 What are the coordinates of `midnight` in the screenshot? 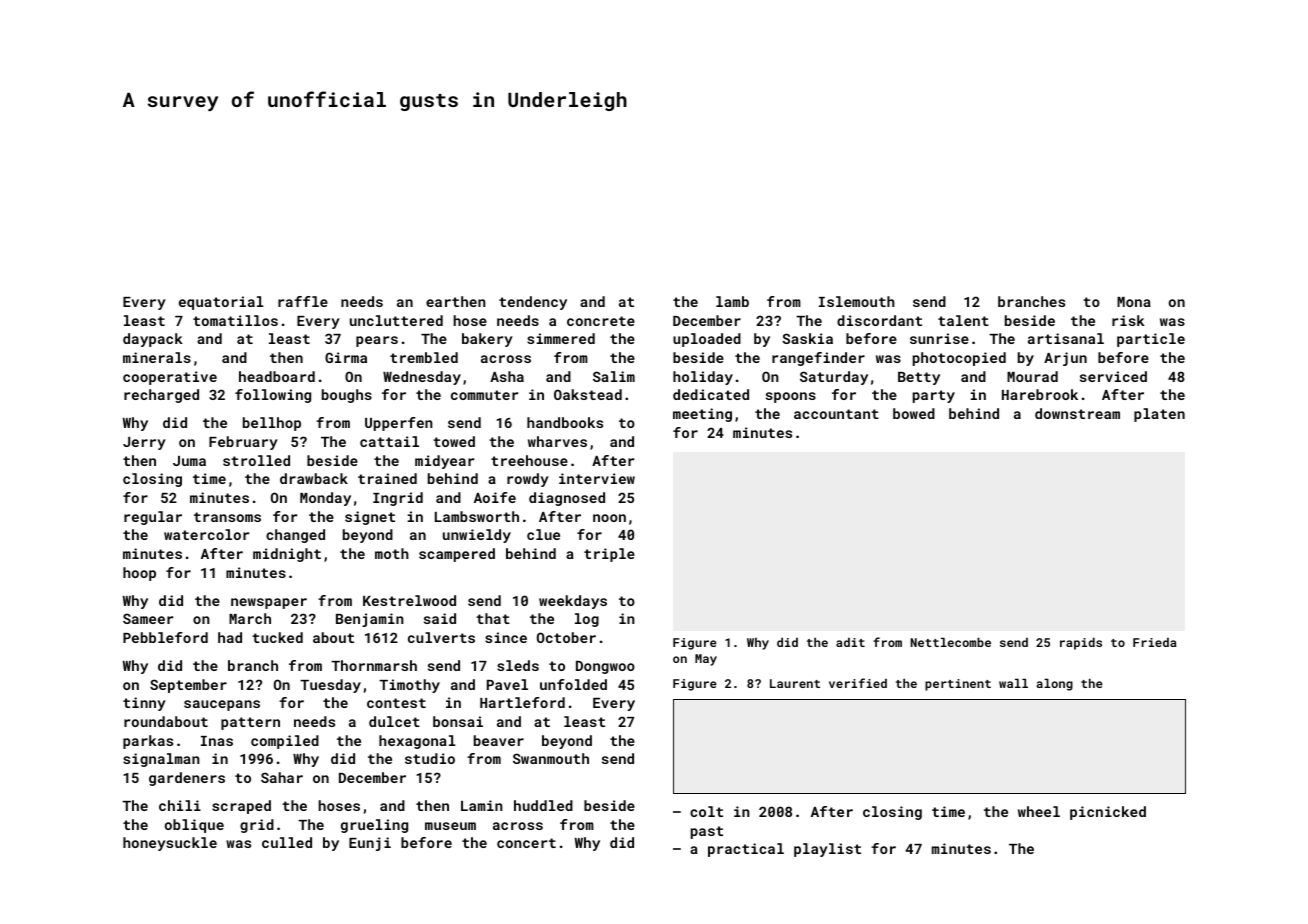 It's located at (287, 555).
